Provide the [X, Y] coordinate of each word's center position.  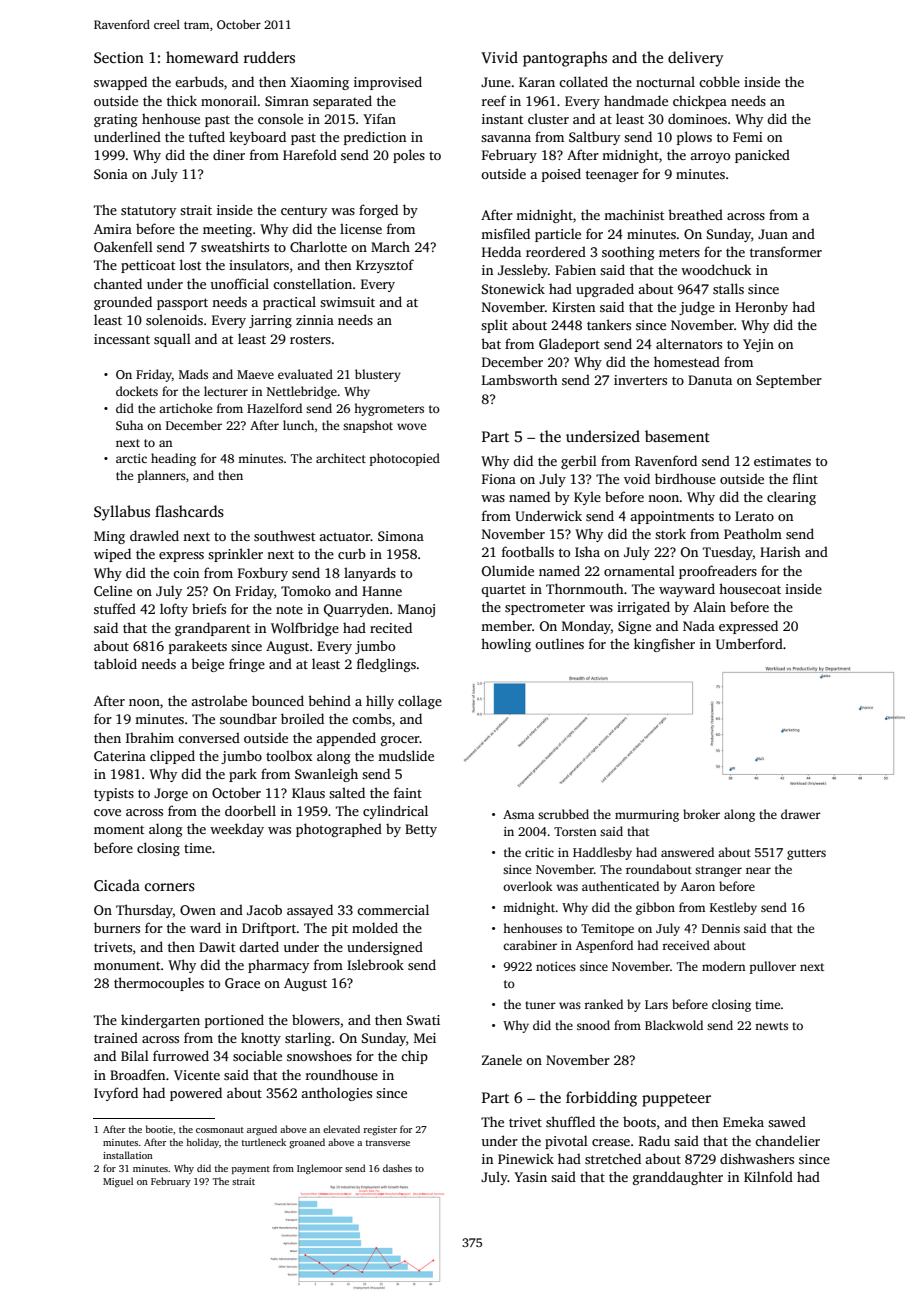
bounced [278, 700]
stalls [728, 288]
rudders [269, 57]
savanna [506, 138]
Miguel [118, 1182]
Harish [780, 551]
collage [420, 702]
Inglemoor [319, 1169]
